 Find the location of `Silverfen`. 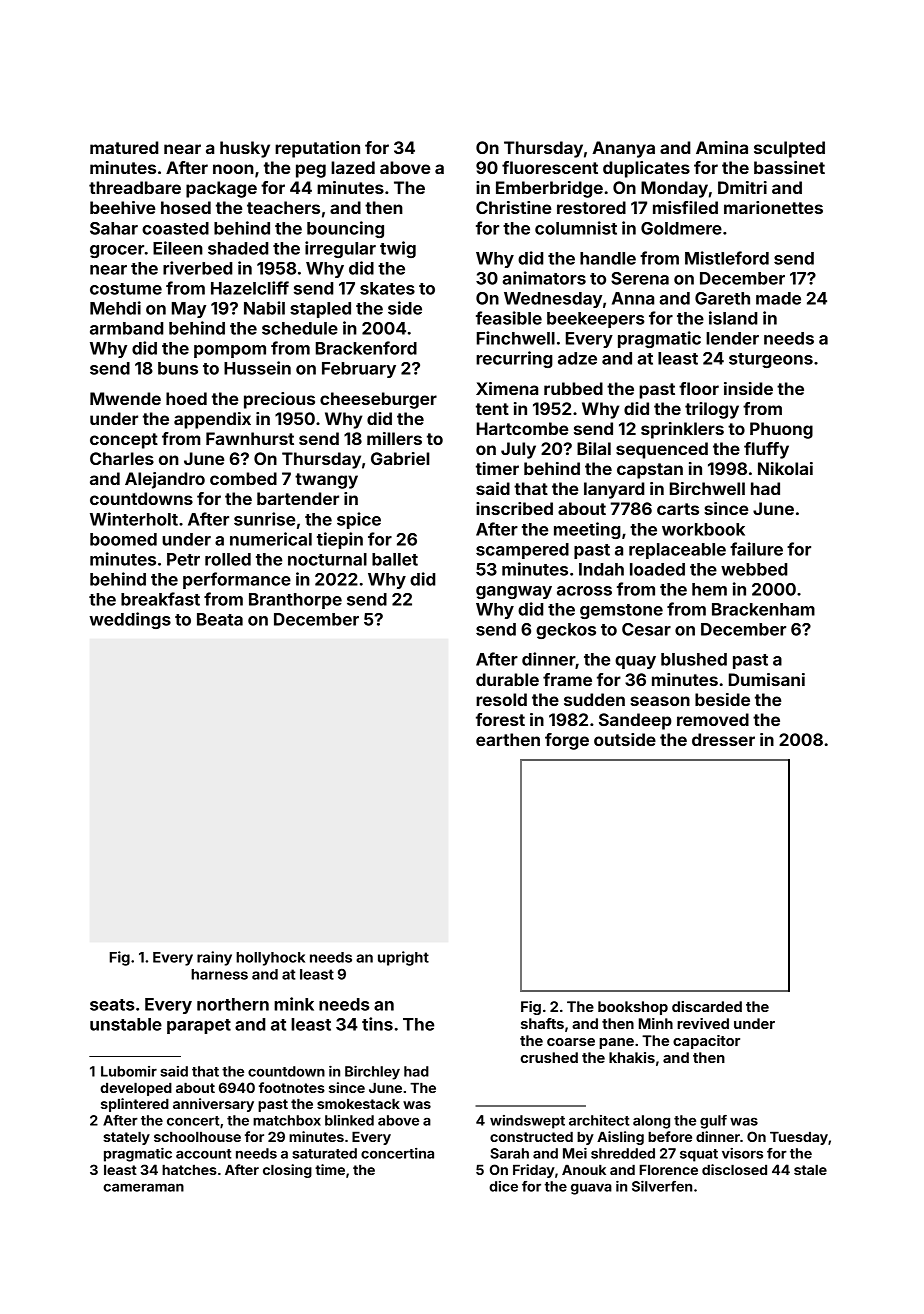

Silverfen is located at coordinates (662, 1186).
